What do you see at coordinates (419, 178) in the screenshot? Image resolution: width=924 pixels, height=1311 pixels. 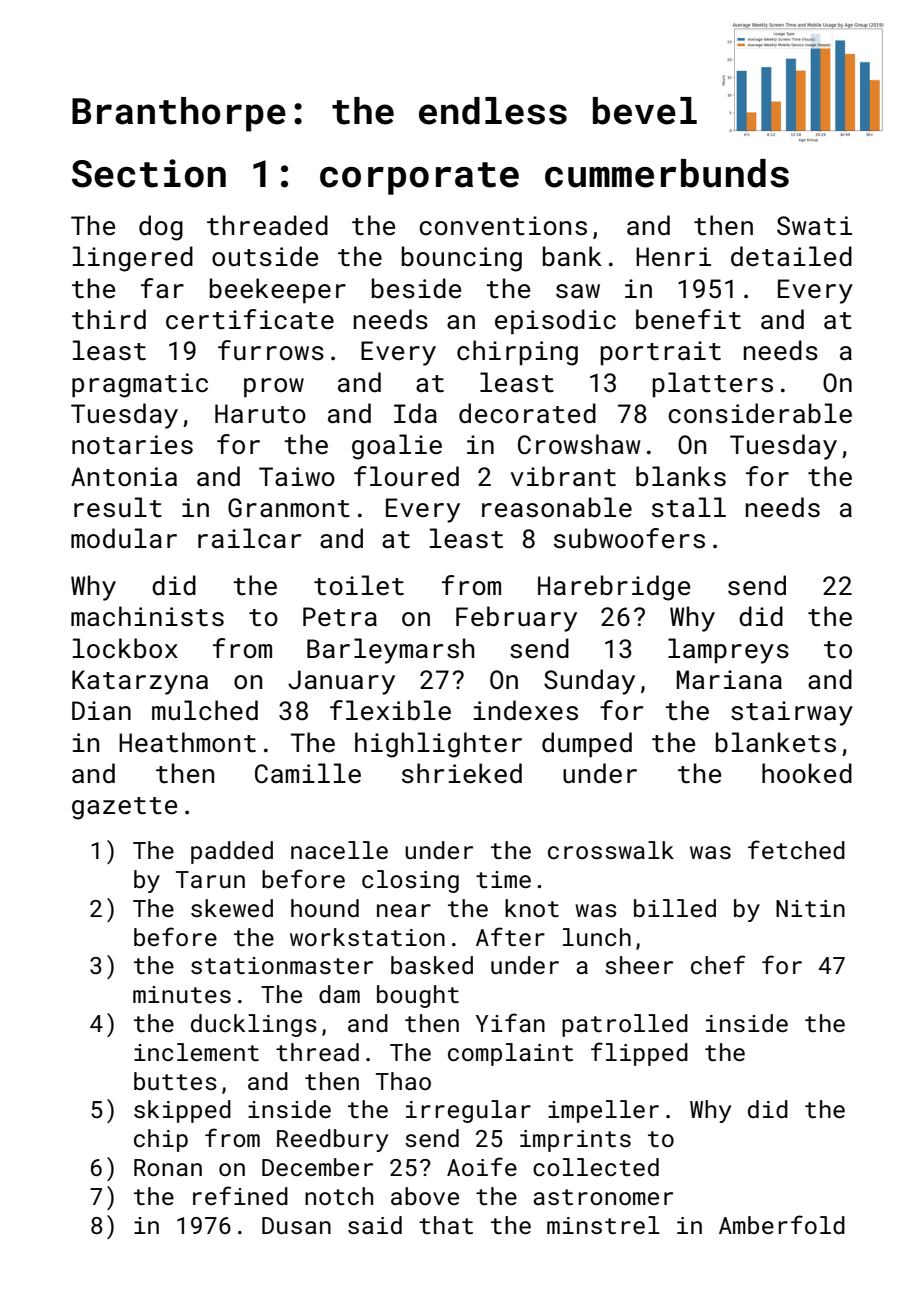 I see `corporate` at bounding box center [419, 178].
